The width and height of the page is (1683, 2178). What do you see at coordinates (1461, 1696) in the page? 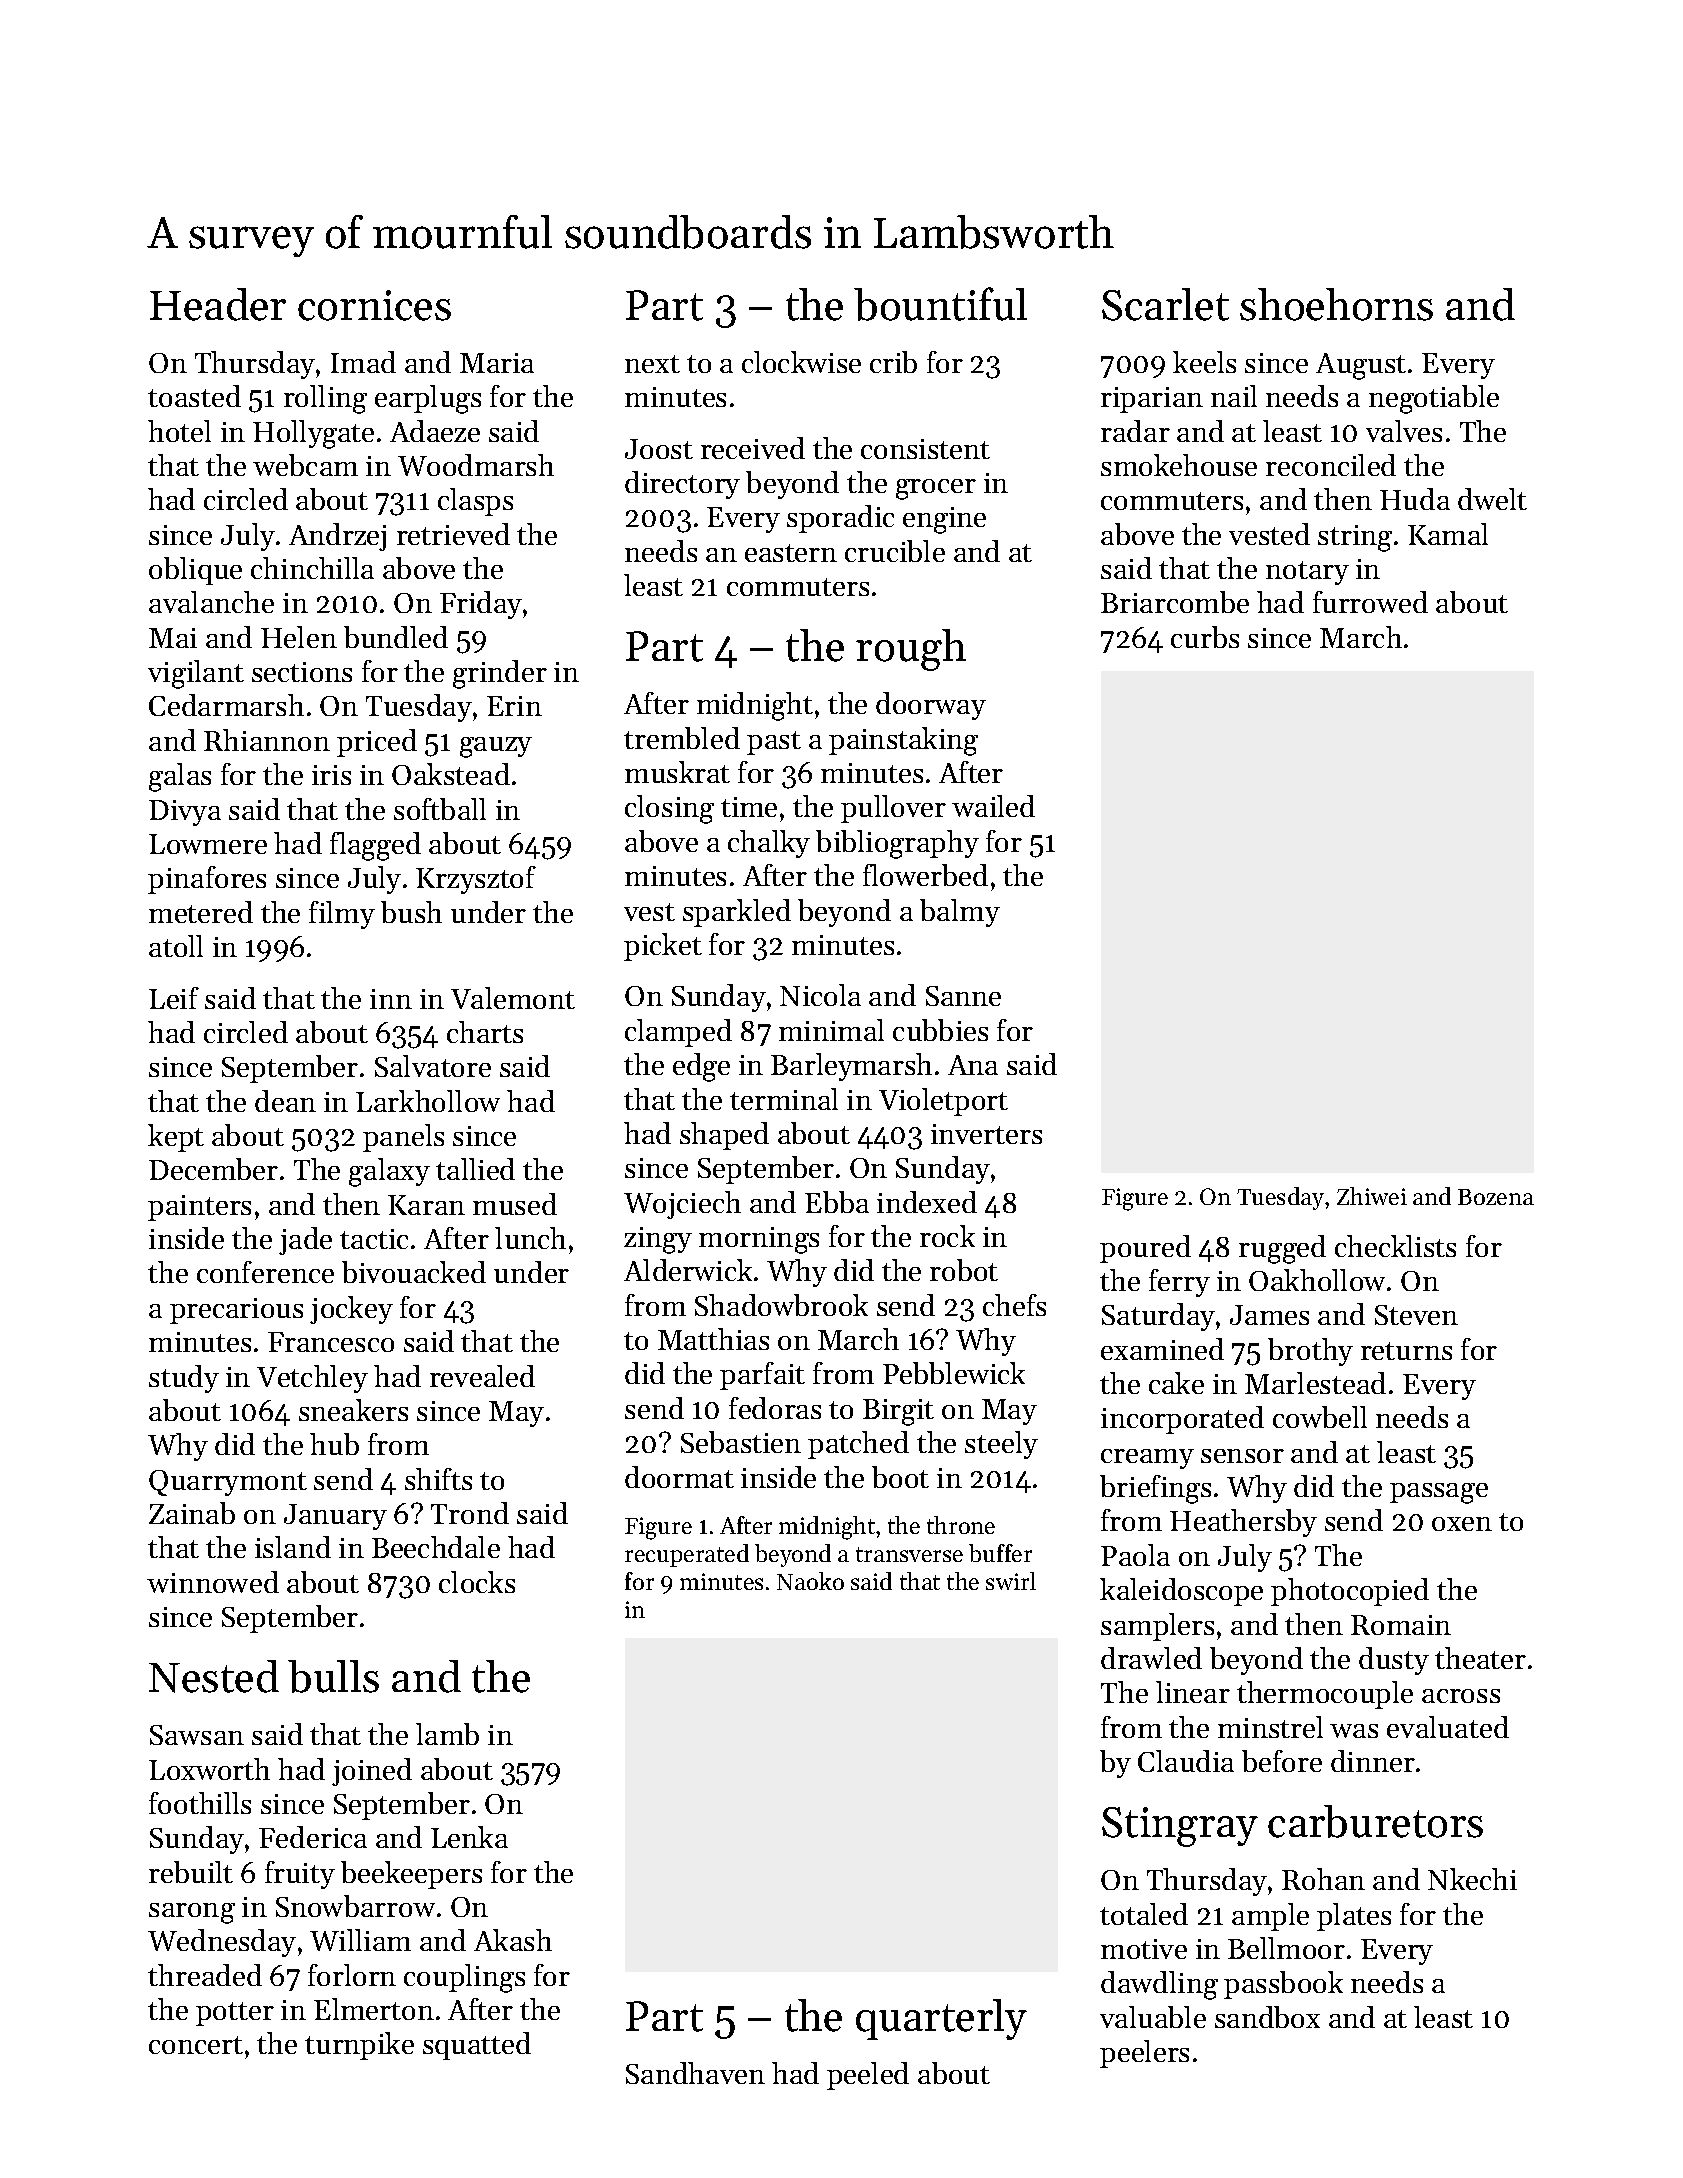
I see `across` at bounding box center [1461, 1696].
